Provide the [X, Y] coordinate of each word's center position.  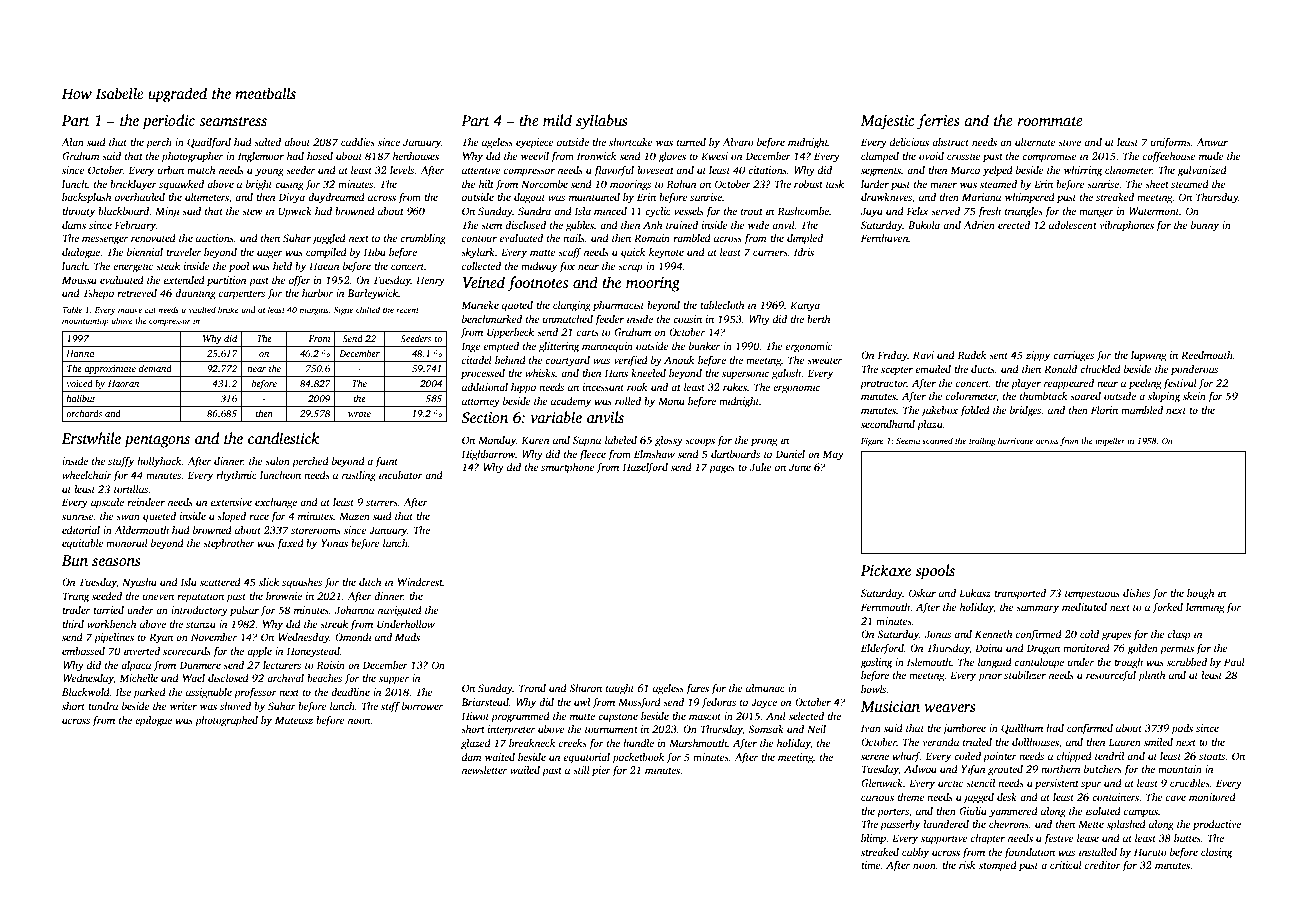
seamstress [233, 121]
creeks [573, 743]
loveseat [655, 170]
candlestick [283, 438]
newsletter [484, 770]
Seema [908, 441]
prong [764, 442]
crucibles [1190, 783]
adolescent [1073, 225]
